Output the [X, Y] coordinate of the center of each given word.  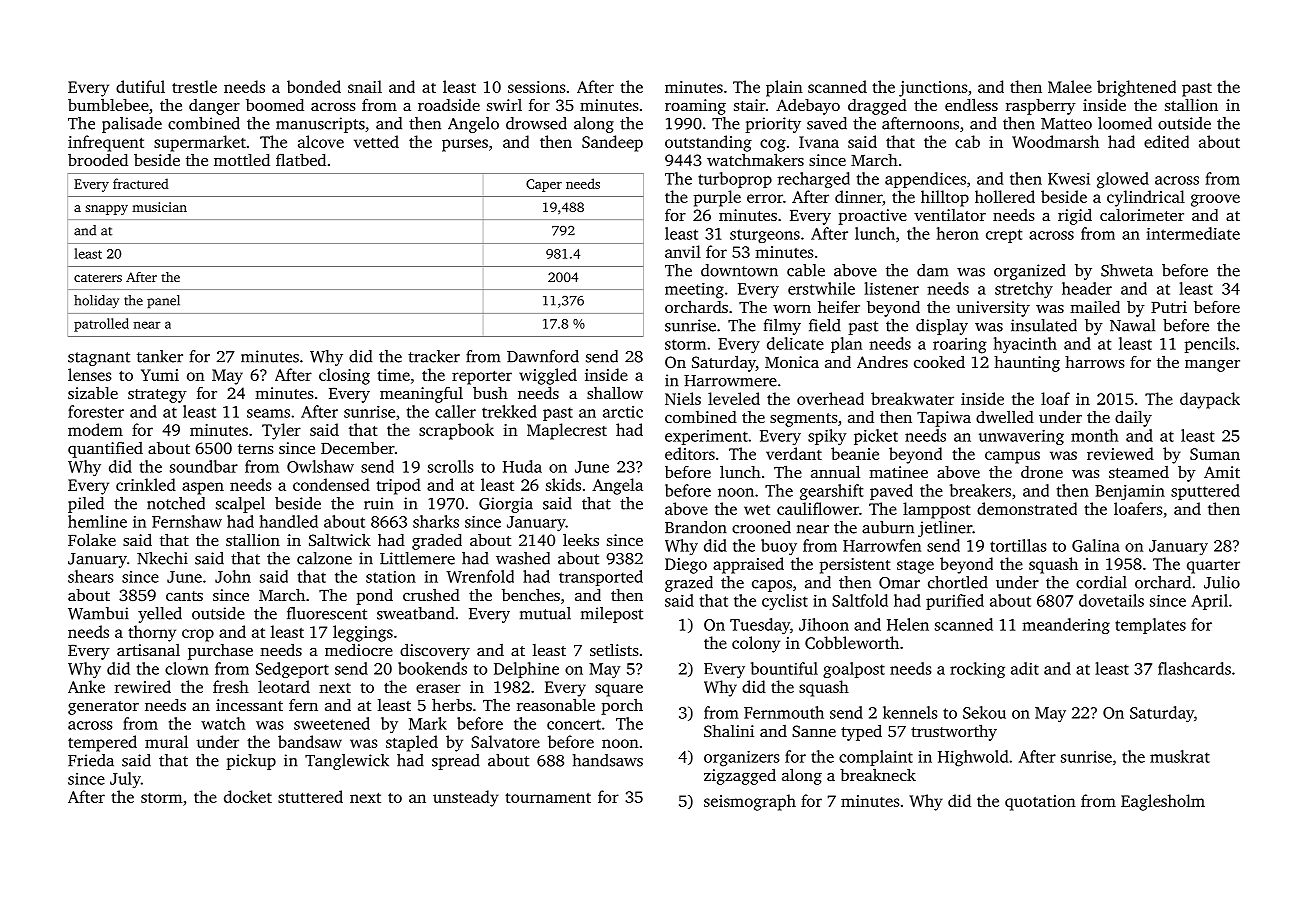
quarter [1213, 567]
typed [861, 732]
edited [1166, 141]
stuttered [310, 796]
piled [86, 505]
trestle [194, 86]
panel [163, 302]
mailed [1095, 306]
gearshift [831, 492]
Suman [1215, 454]
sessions [537, 87]
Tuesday [760, 626]
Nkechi [162, 558]
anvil [683, 251]
